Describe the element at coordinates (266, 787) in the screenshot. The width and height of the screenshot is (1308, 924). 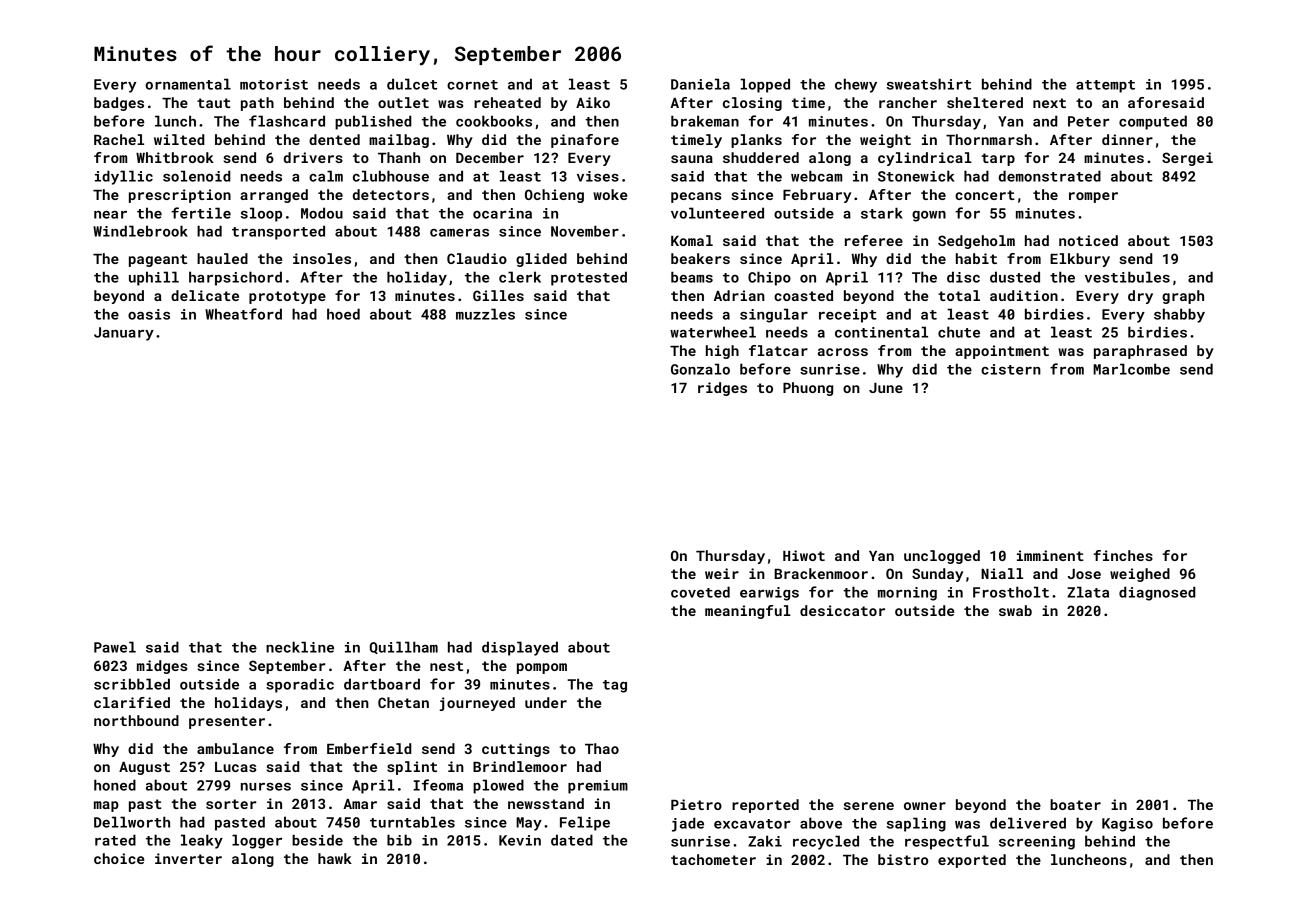
I see `nurses` at that location.
